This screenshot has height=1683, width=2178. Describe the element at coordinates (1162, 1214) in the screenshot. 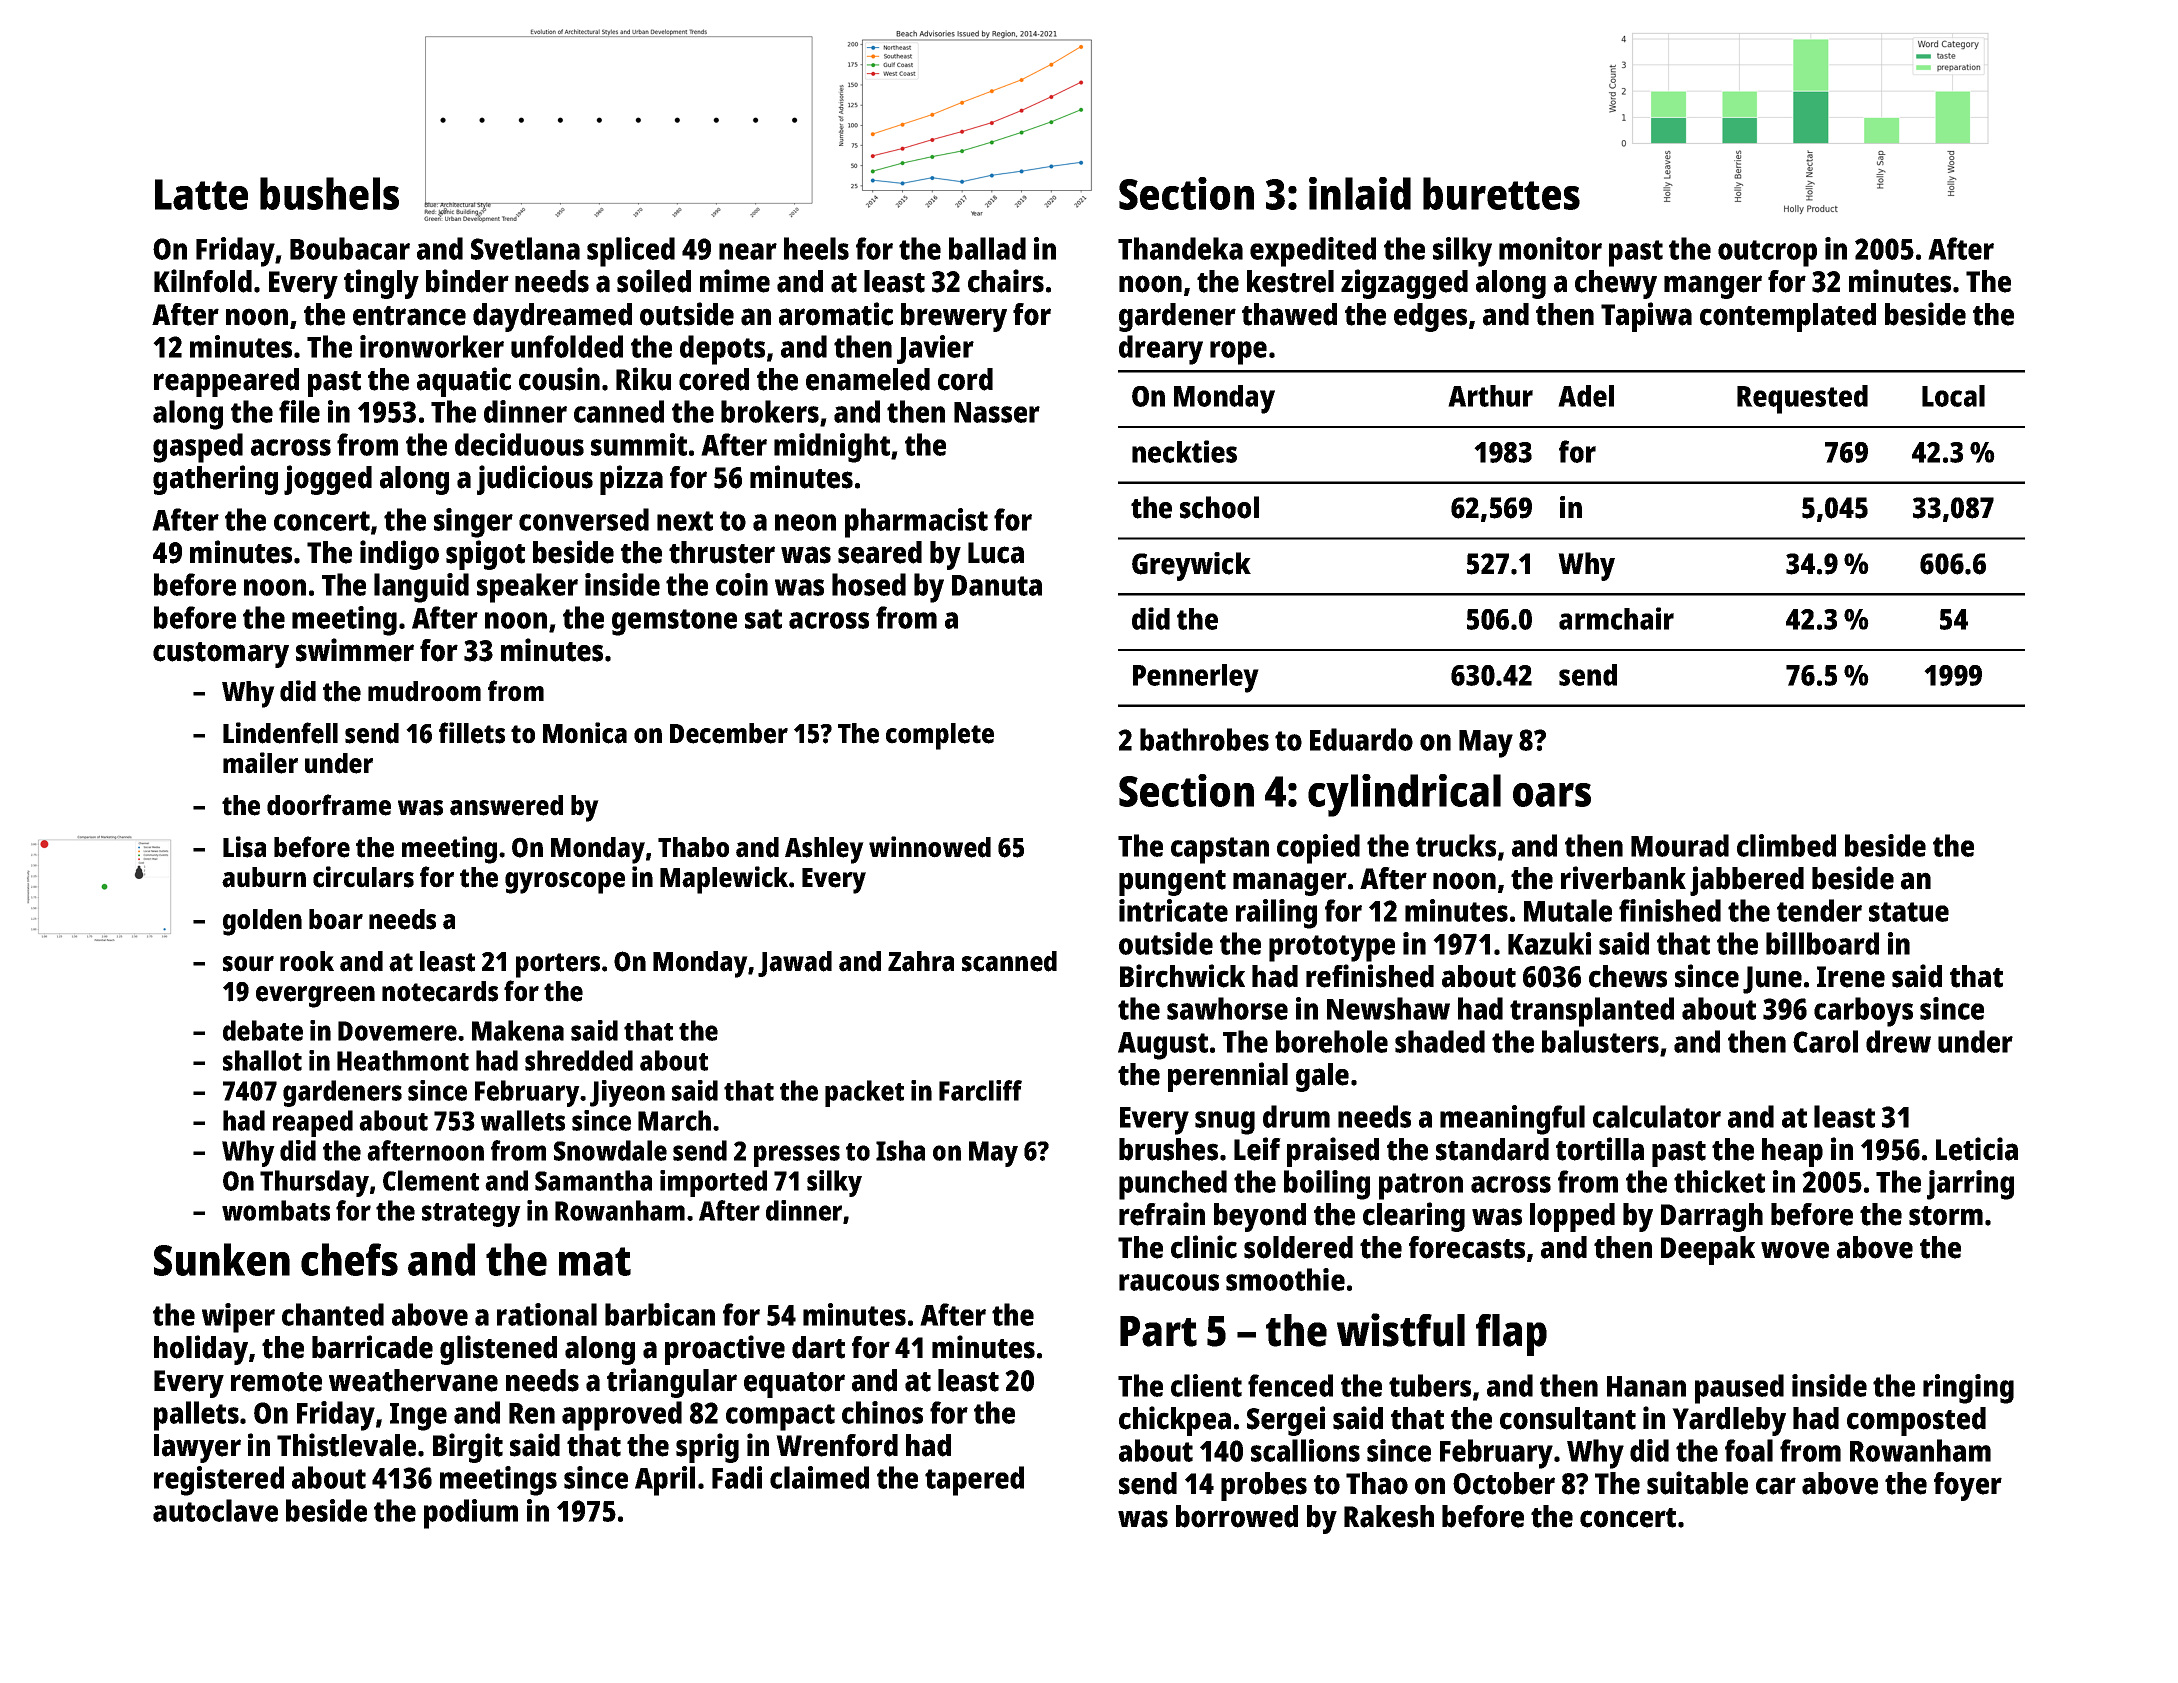

I see `refrain` at that location.
